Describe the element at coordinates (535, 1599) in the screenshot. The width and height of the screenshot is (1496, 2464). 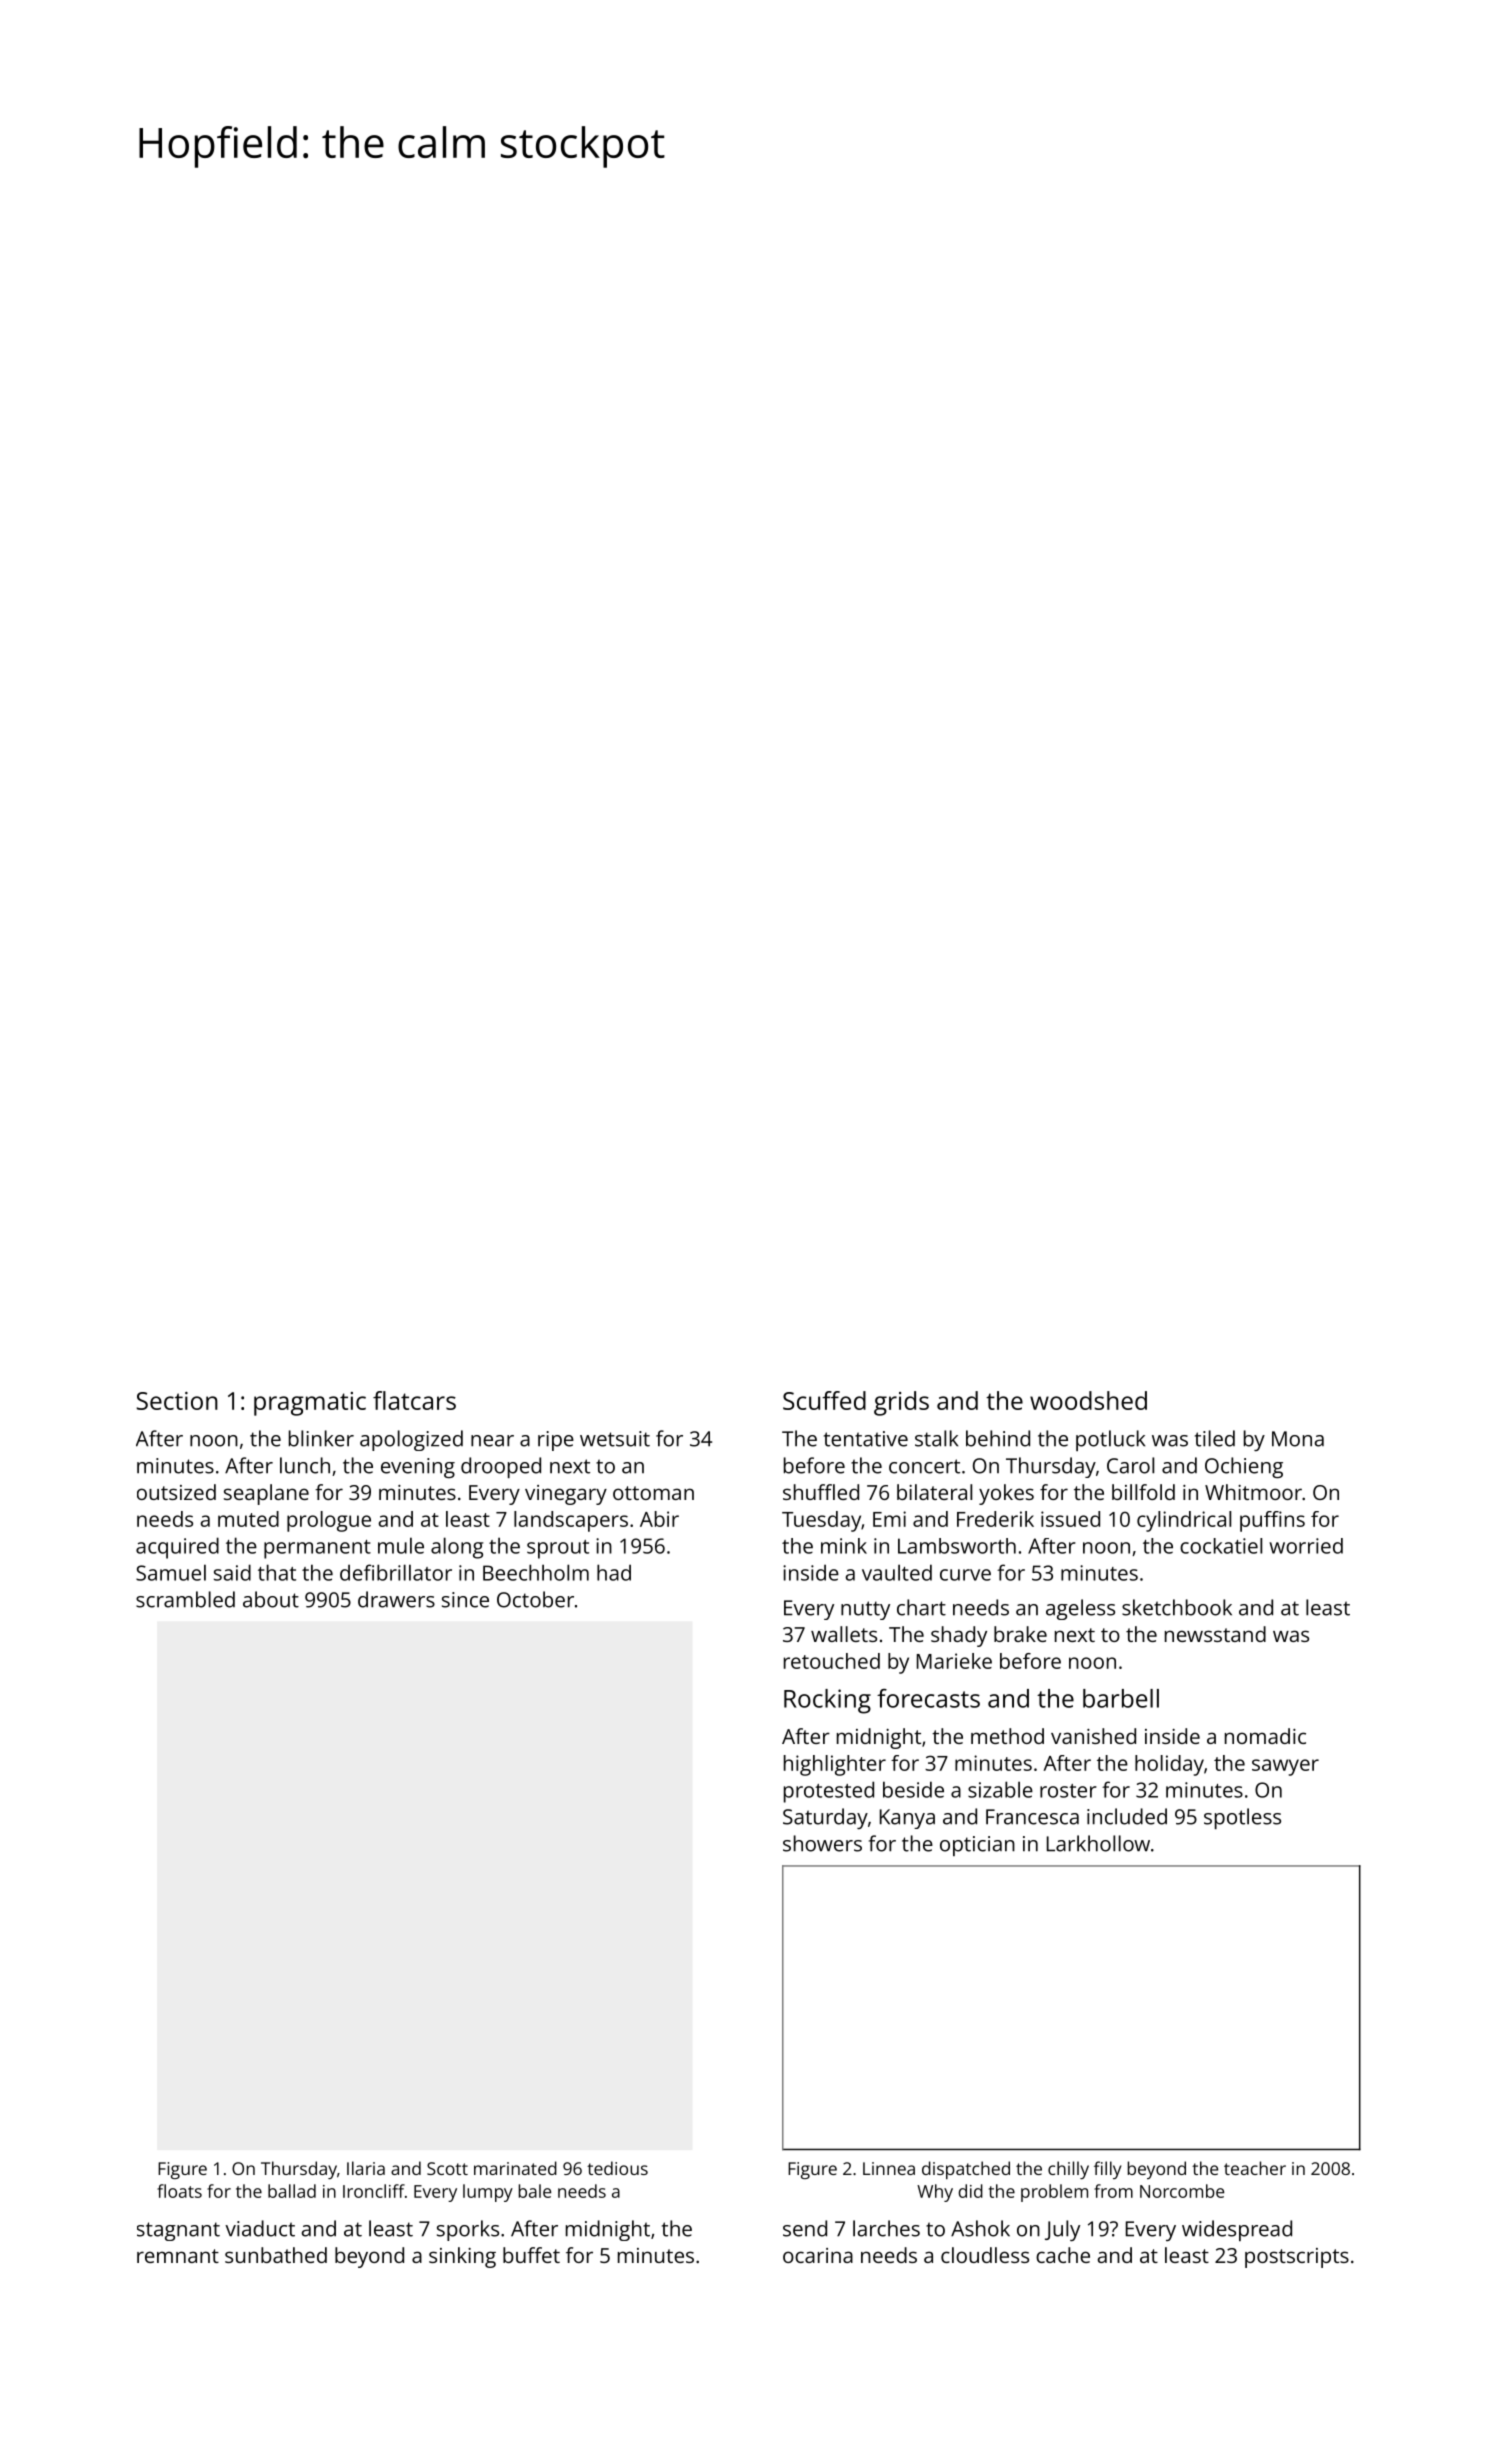
I see `October` at that location.
